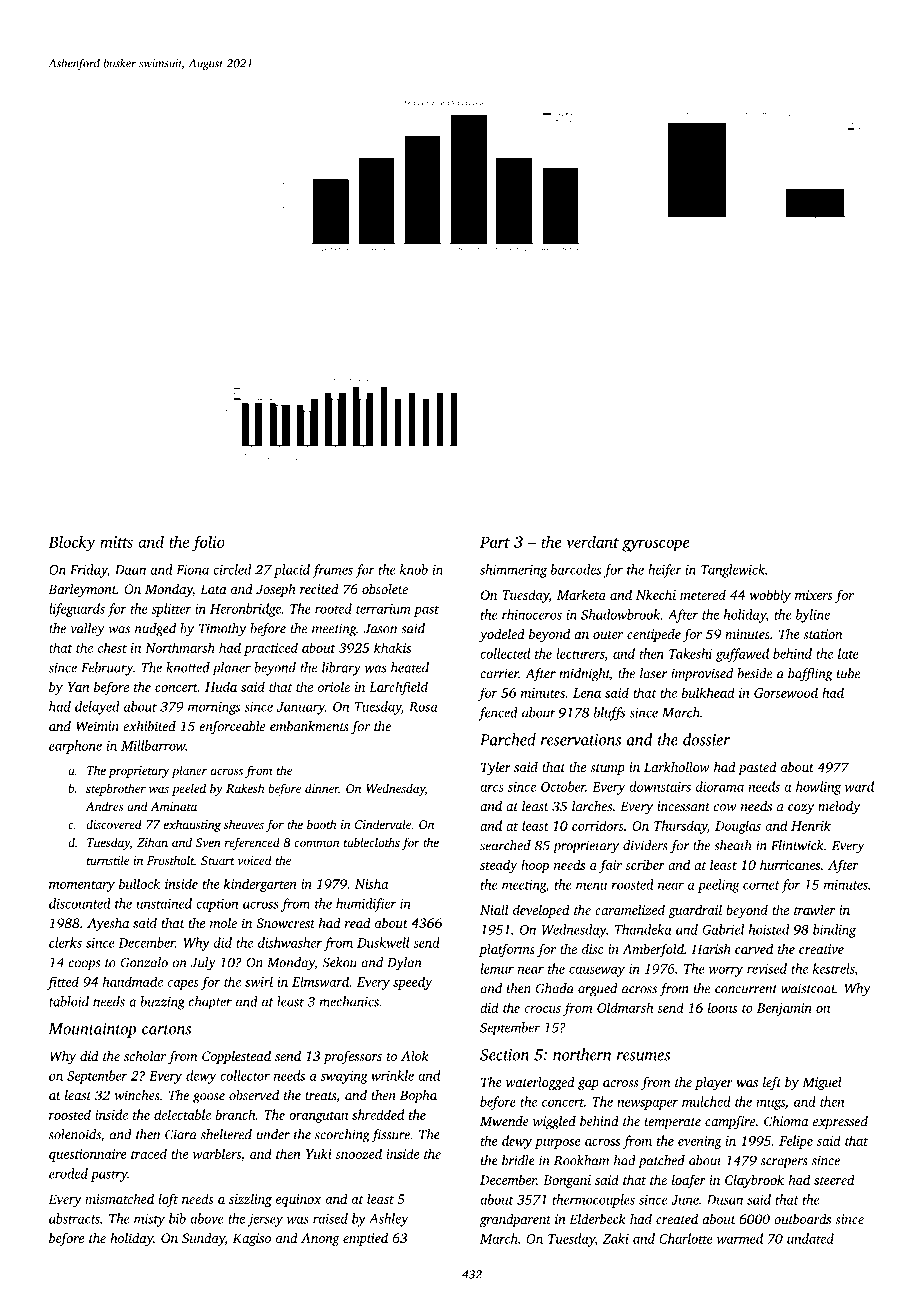 The image size is (924, 1308). I want to click on worry, so click(726, 971).
